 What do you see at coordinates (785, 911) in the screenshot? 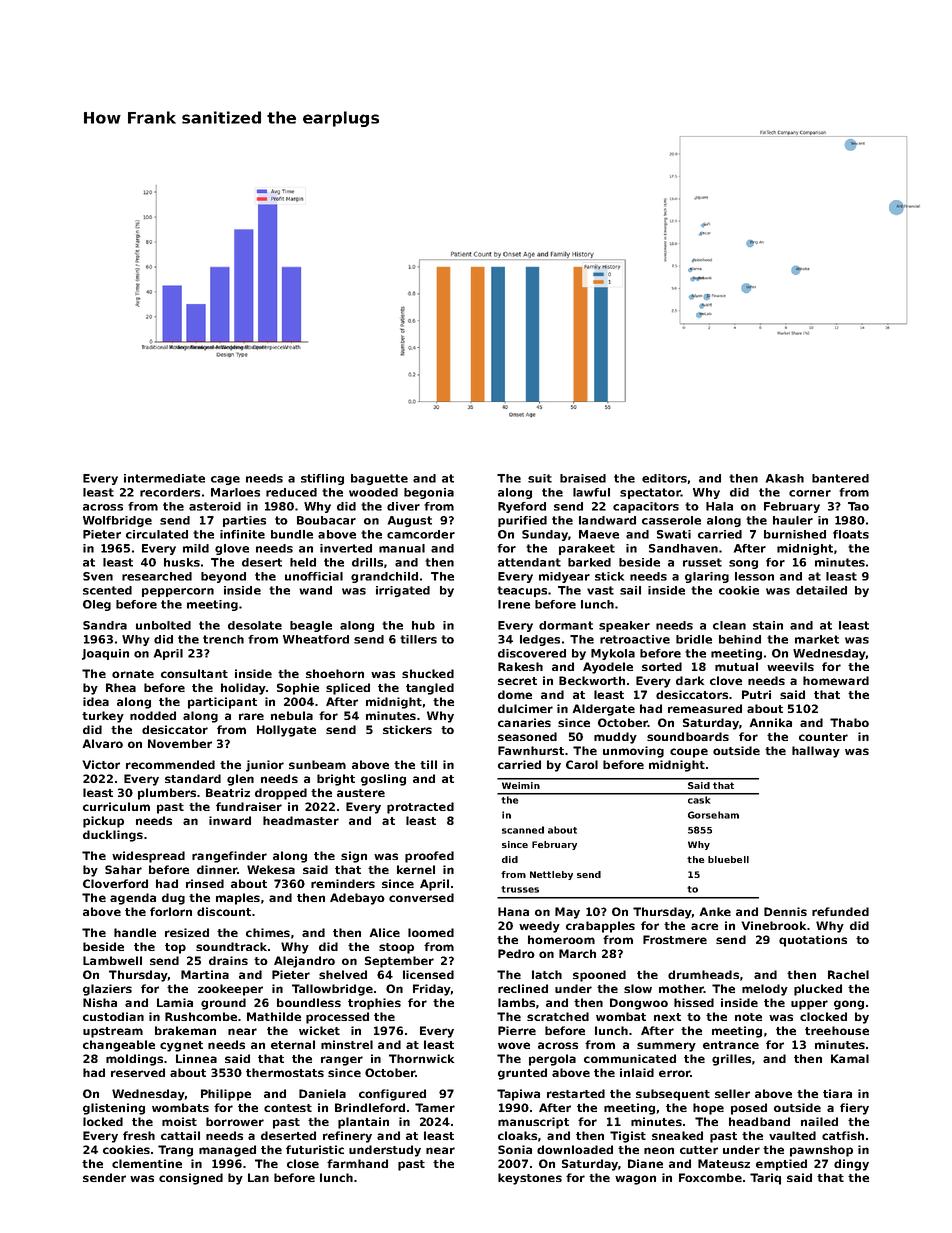
I see `Dennis` at bounding box center [785, 911].
